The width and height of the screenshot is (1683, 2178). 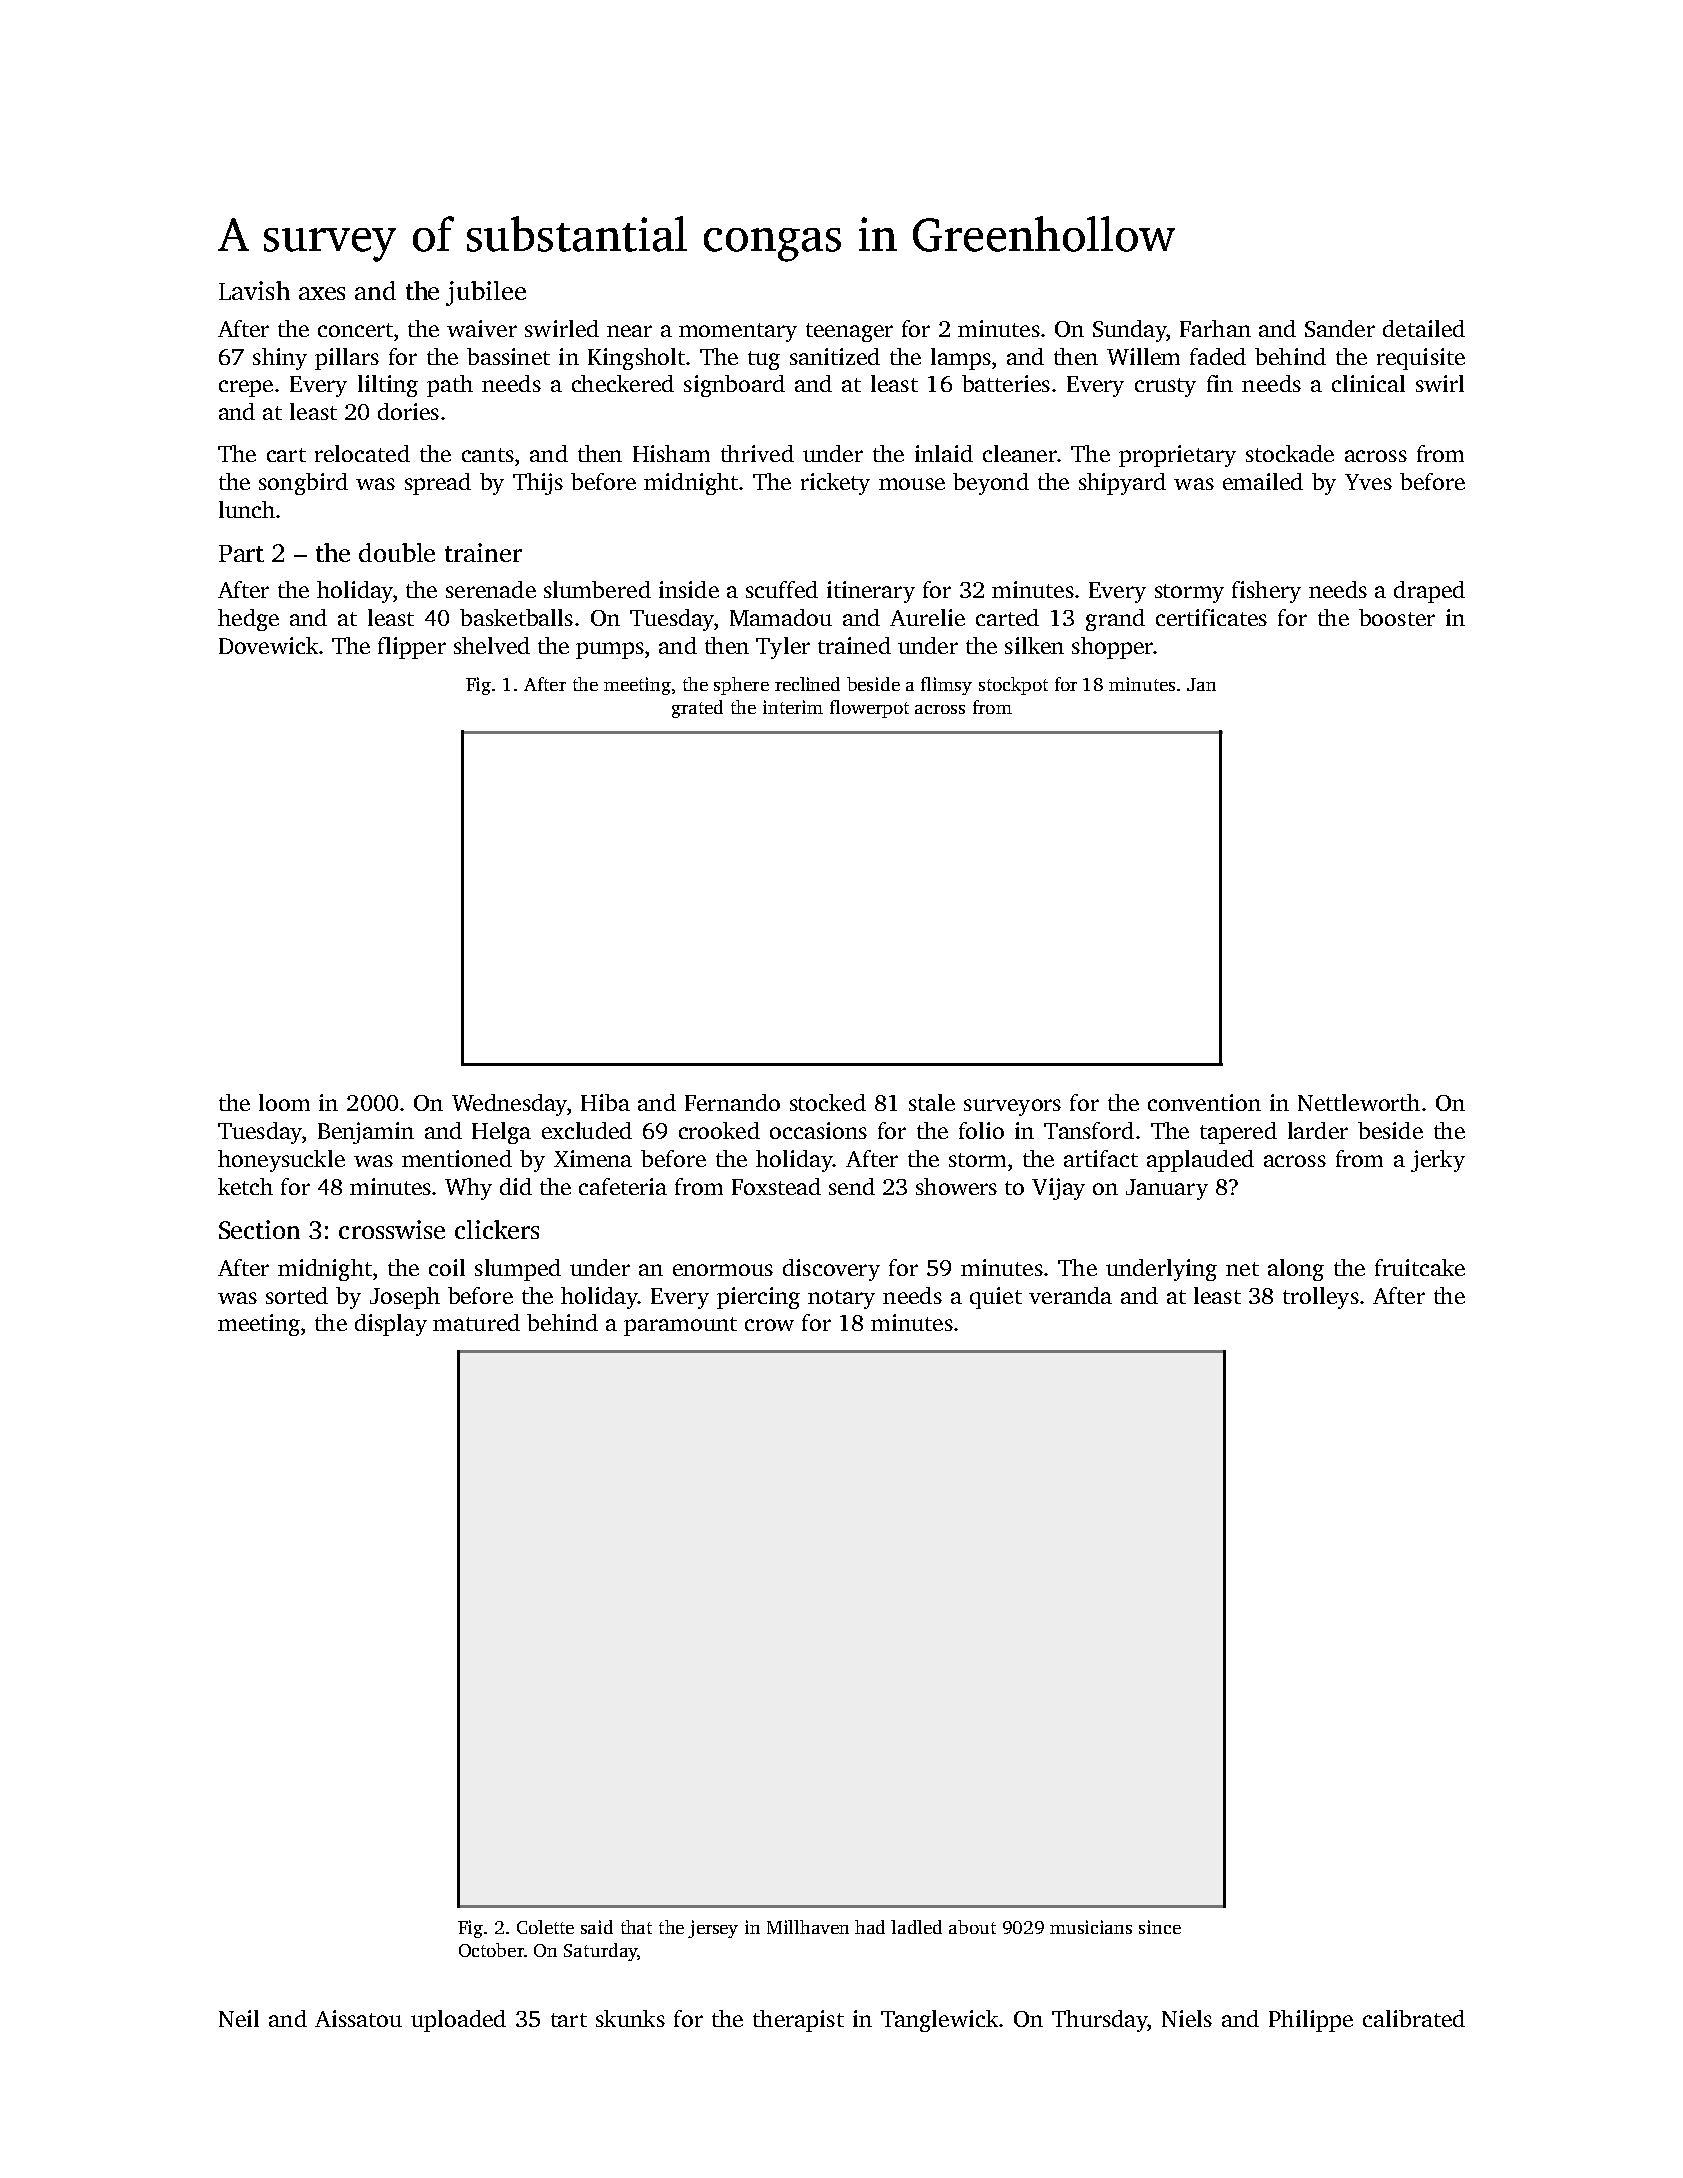 What do you see at coordinates (391, 1325) in the screenshot?
I see `display` at bounding box center [391, 1325].
